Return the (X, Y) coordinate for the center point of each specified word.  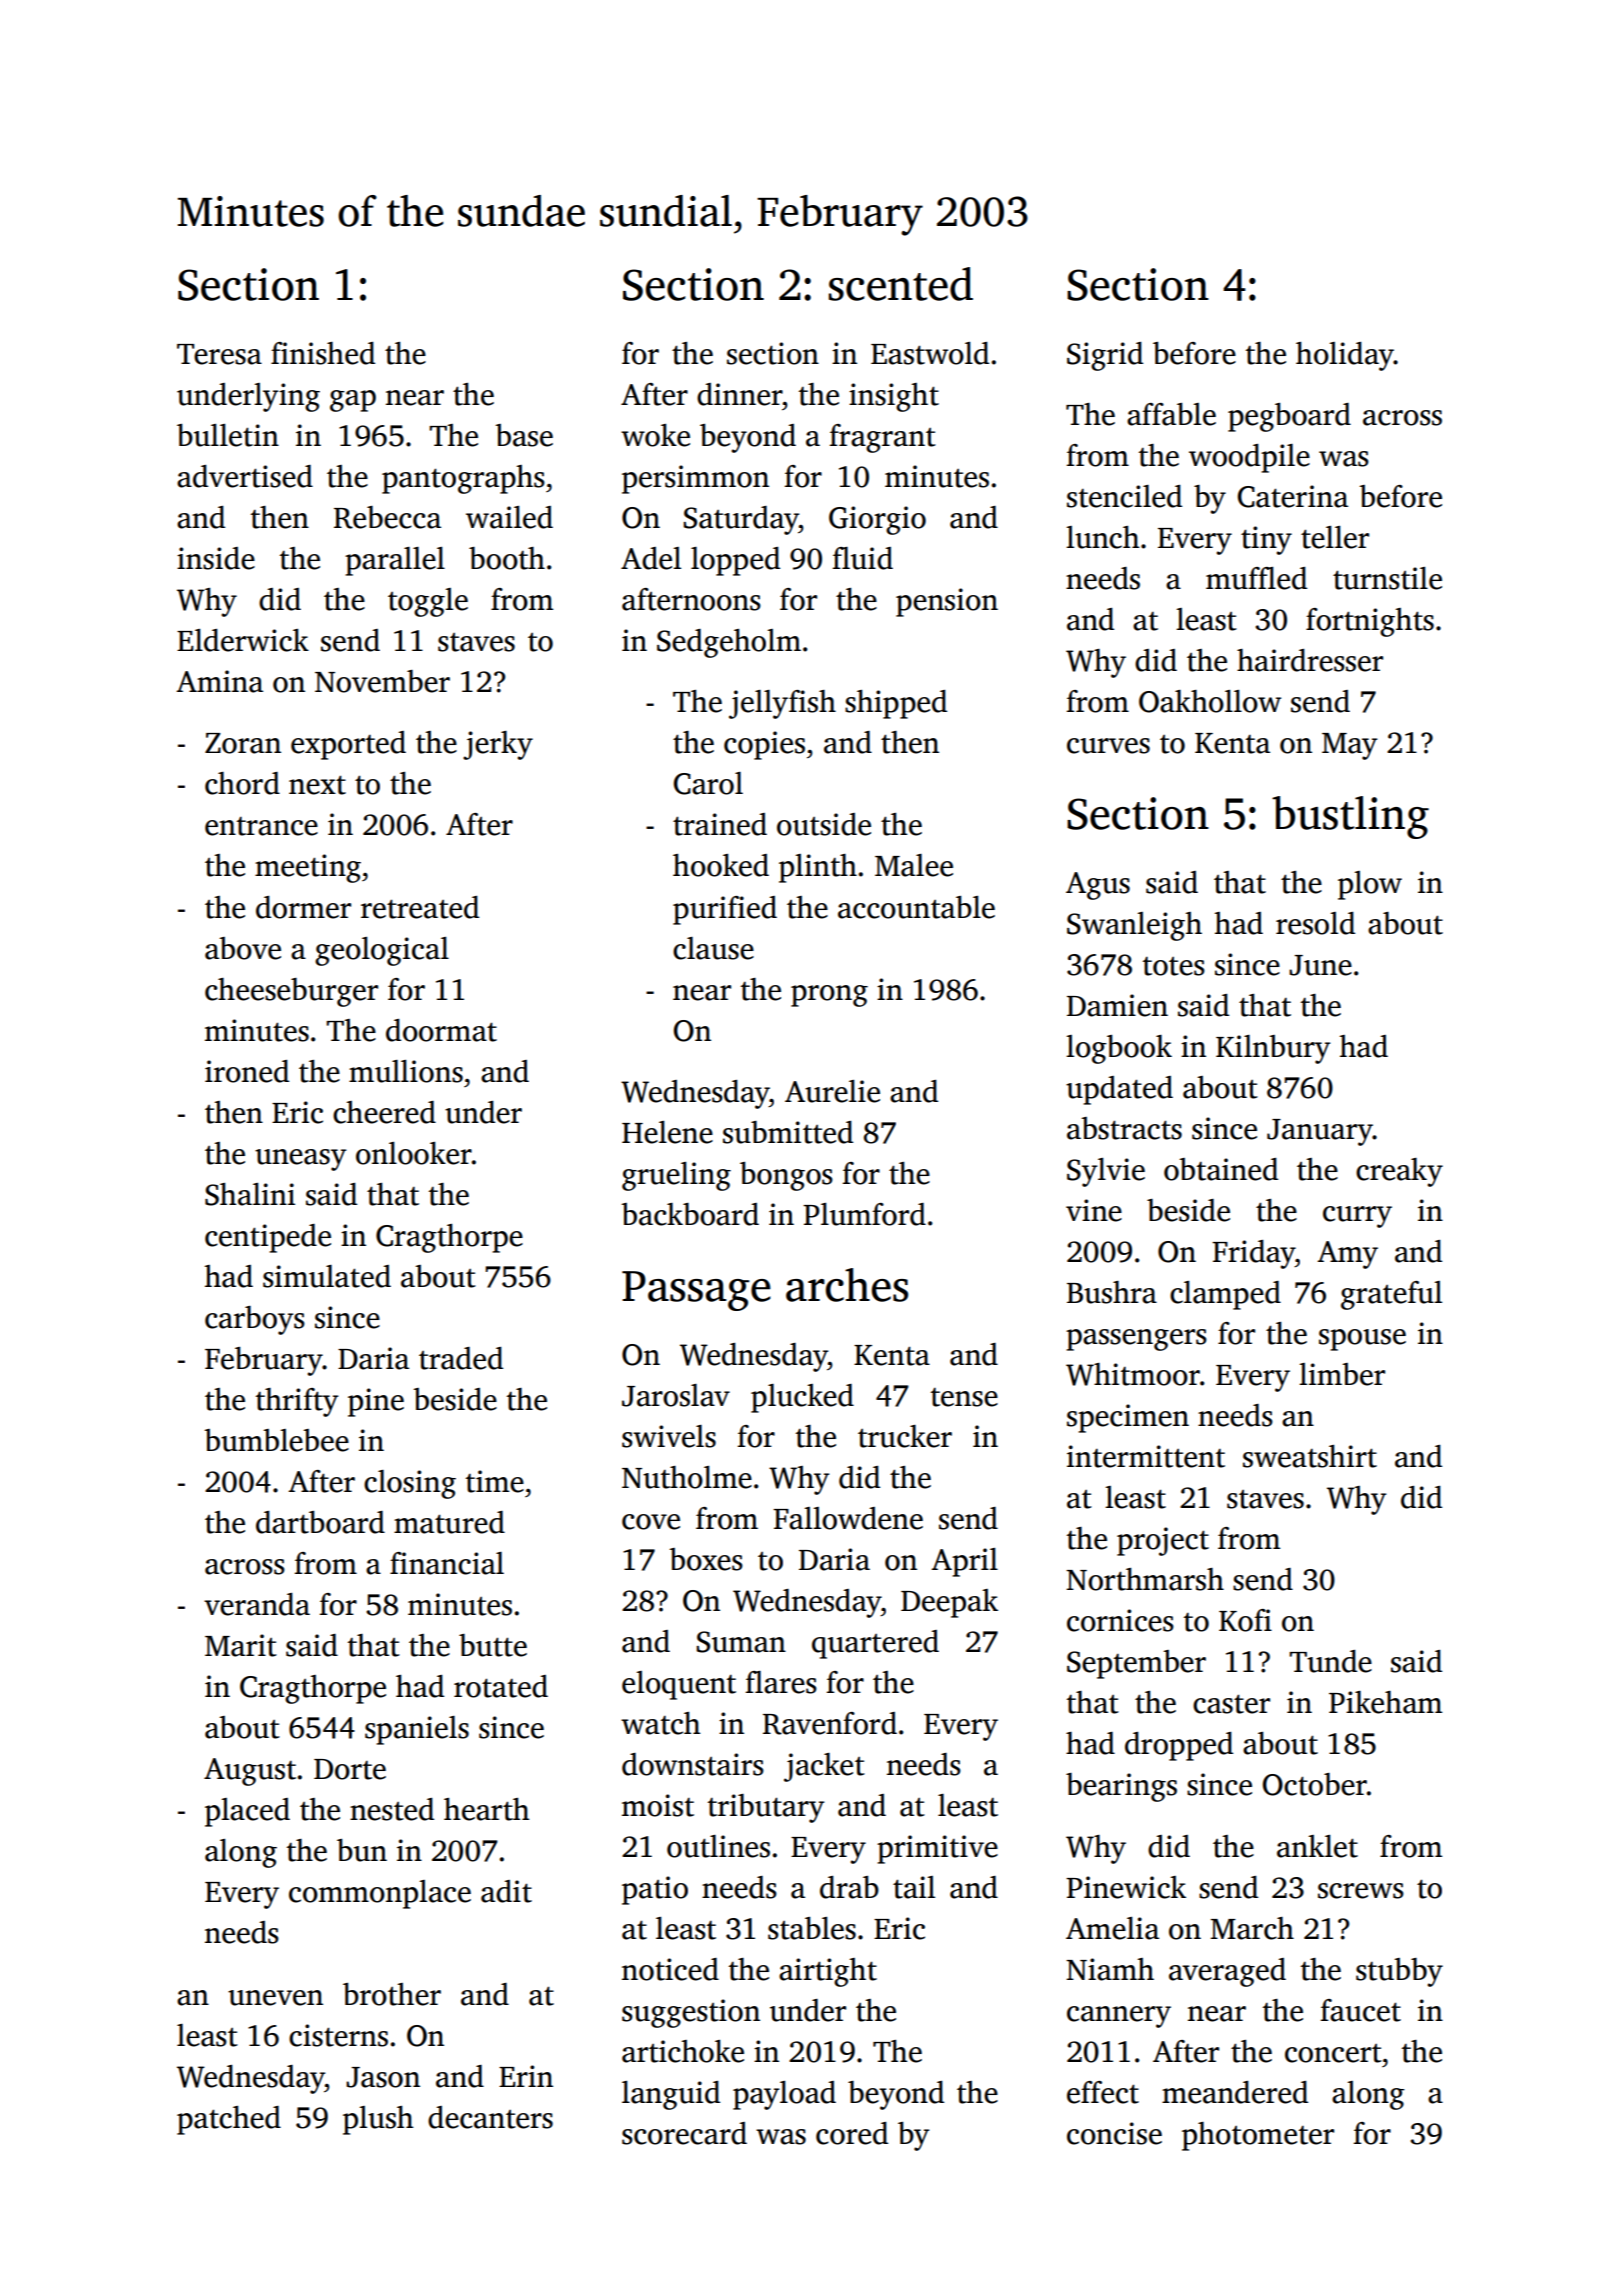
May (1350, 746)
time (495, 1481)
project (1163, 1541)
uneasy (301, 1160)
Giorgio (877, 520)
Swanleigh (1134, 926)
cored (852, 2133)
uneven (275, 1998)
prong (829, 996)
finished (323, 353)
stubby (1399, 1972)
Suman (741, 1642)
